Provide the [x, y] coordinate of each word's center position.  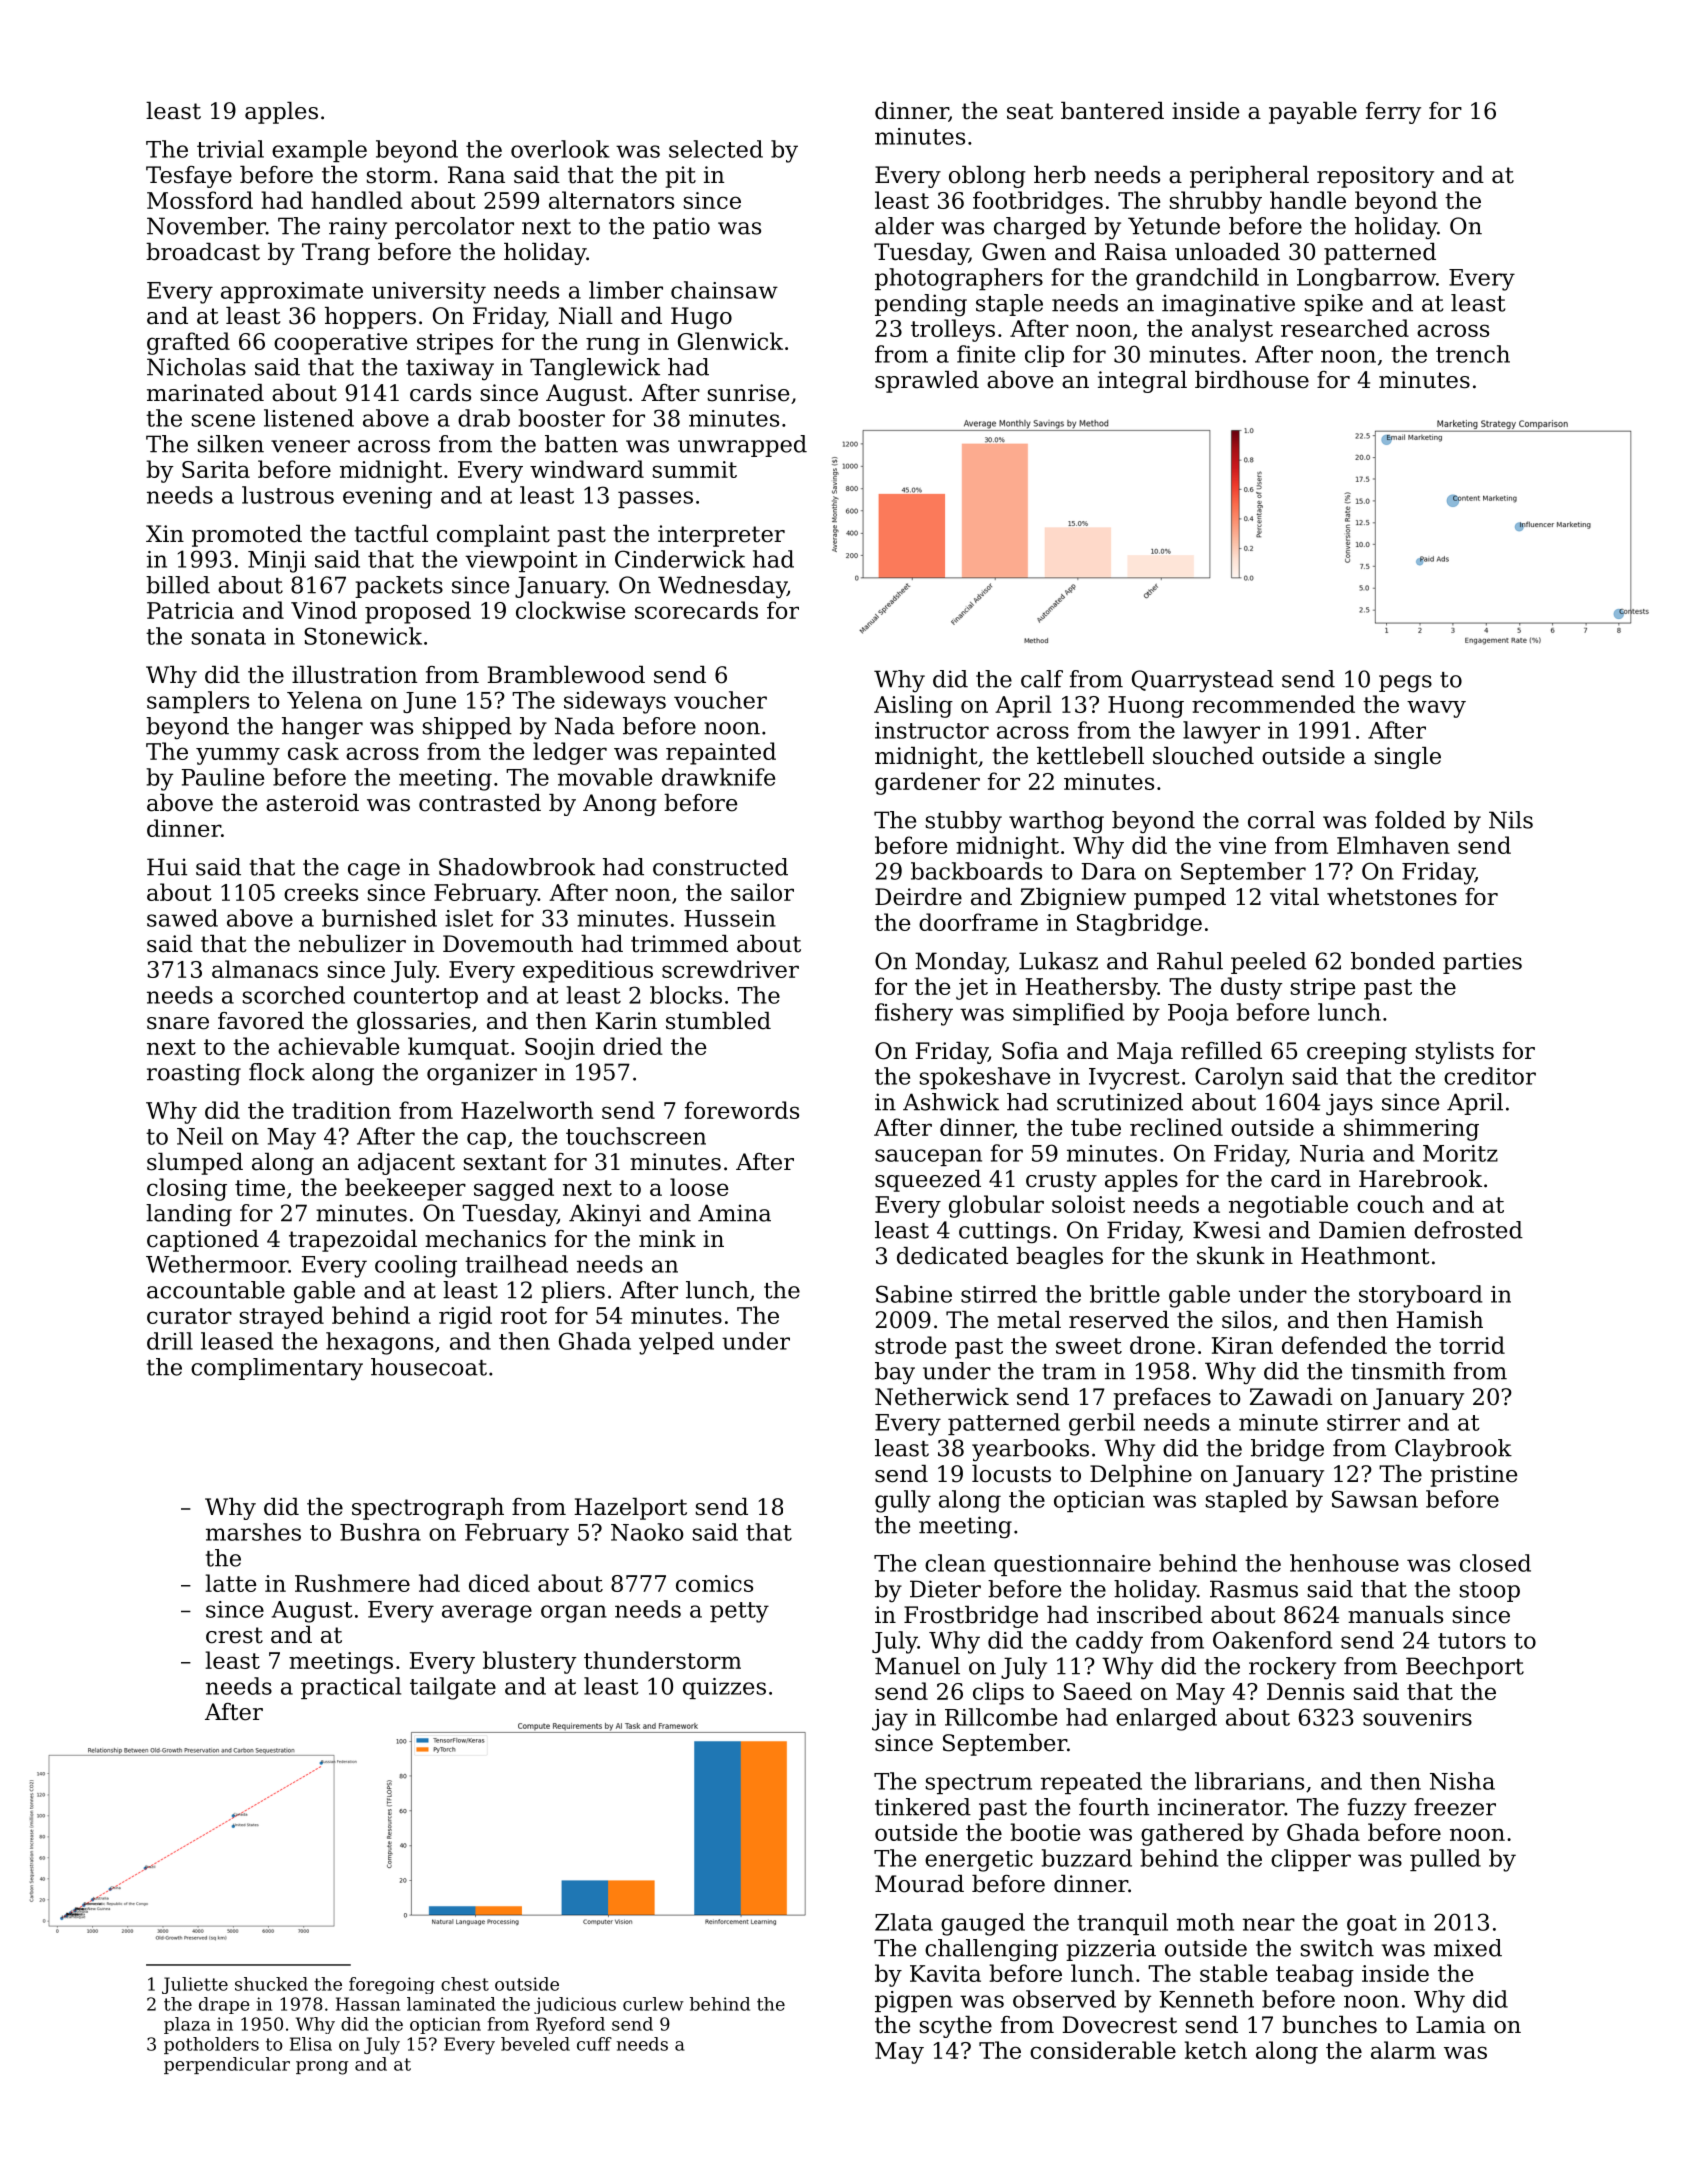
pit [680, 177]
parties [1482, 963]
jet [972, 989]
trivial [230, 149]
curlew [653, 2004]
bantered [1112, 111]
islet [469, 918]
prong [322, 2068]
